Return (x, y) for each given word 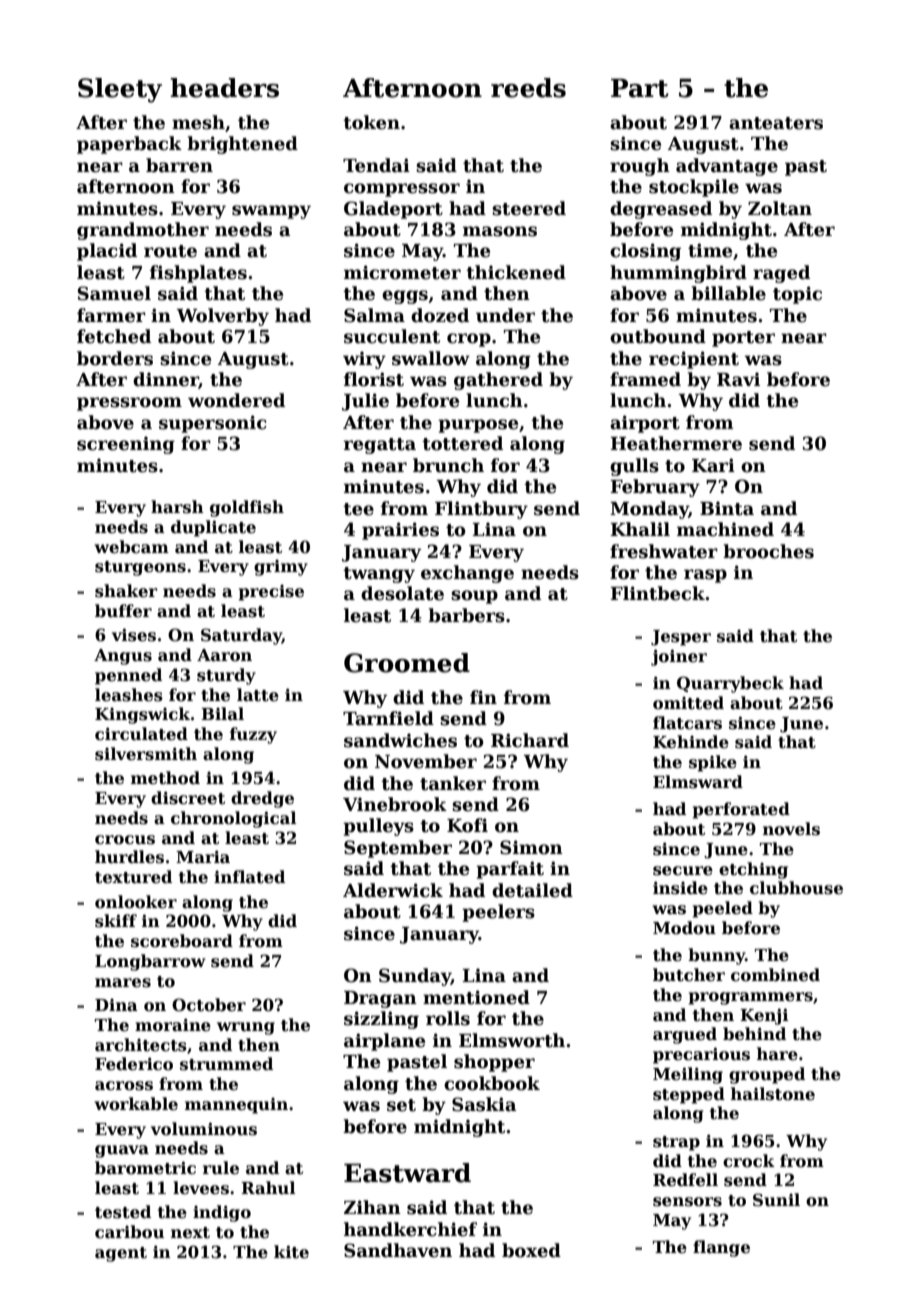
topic (797, 295)
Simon (531, 847)
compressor (402, 190)
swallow (431, 358)
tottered (462, 443)
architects (141, 1045)
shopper (494, 1063)
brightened (242, 145)
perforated (741, 810)
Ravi (738, 379)
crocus (125, 840)
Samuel (114, 293)
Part (640, 88)
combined (775, 975)
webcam (131, 547)
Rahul (268, 1187)
